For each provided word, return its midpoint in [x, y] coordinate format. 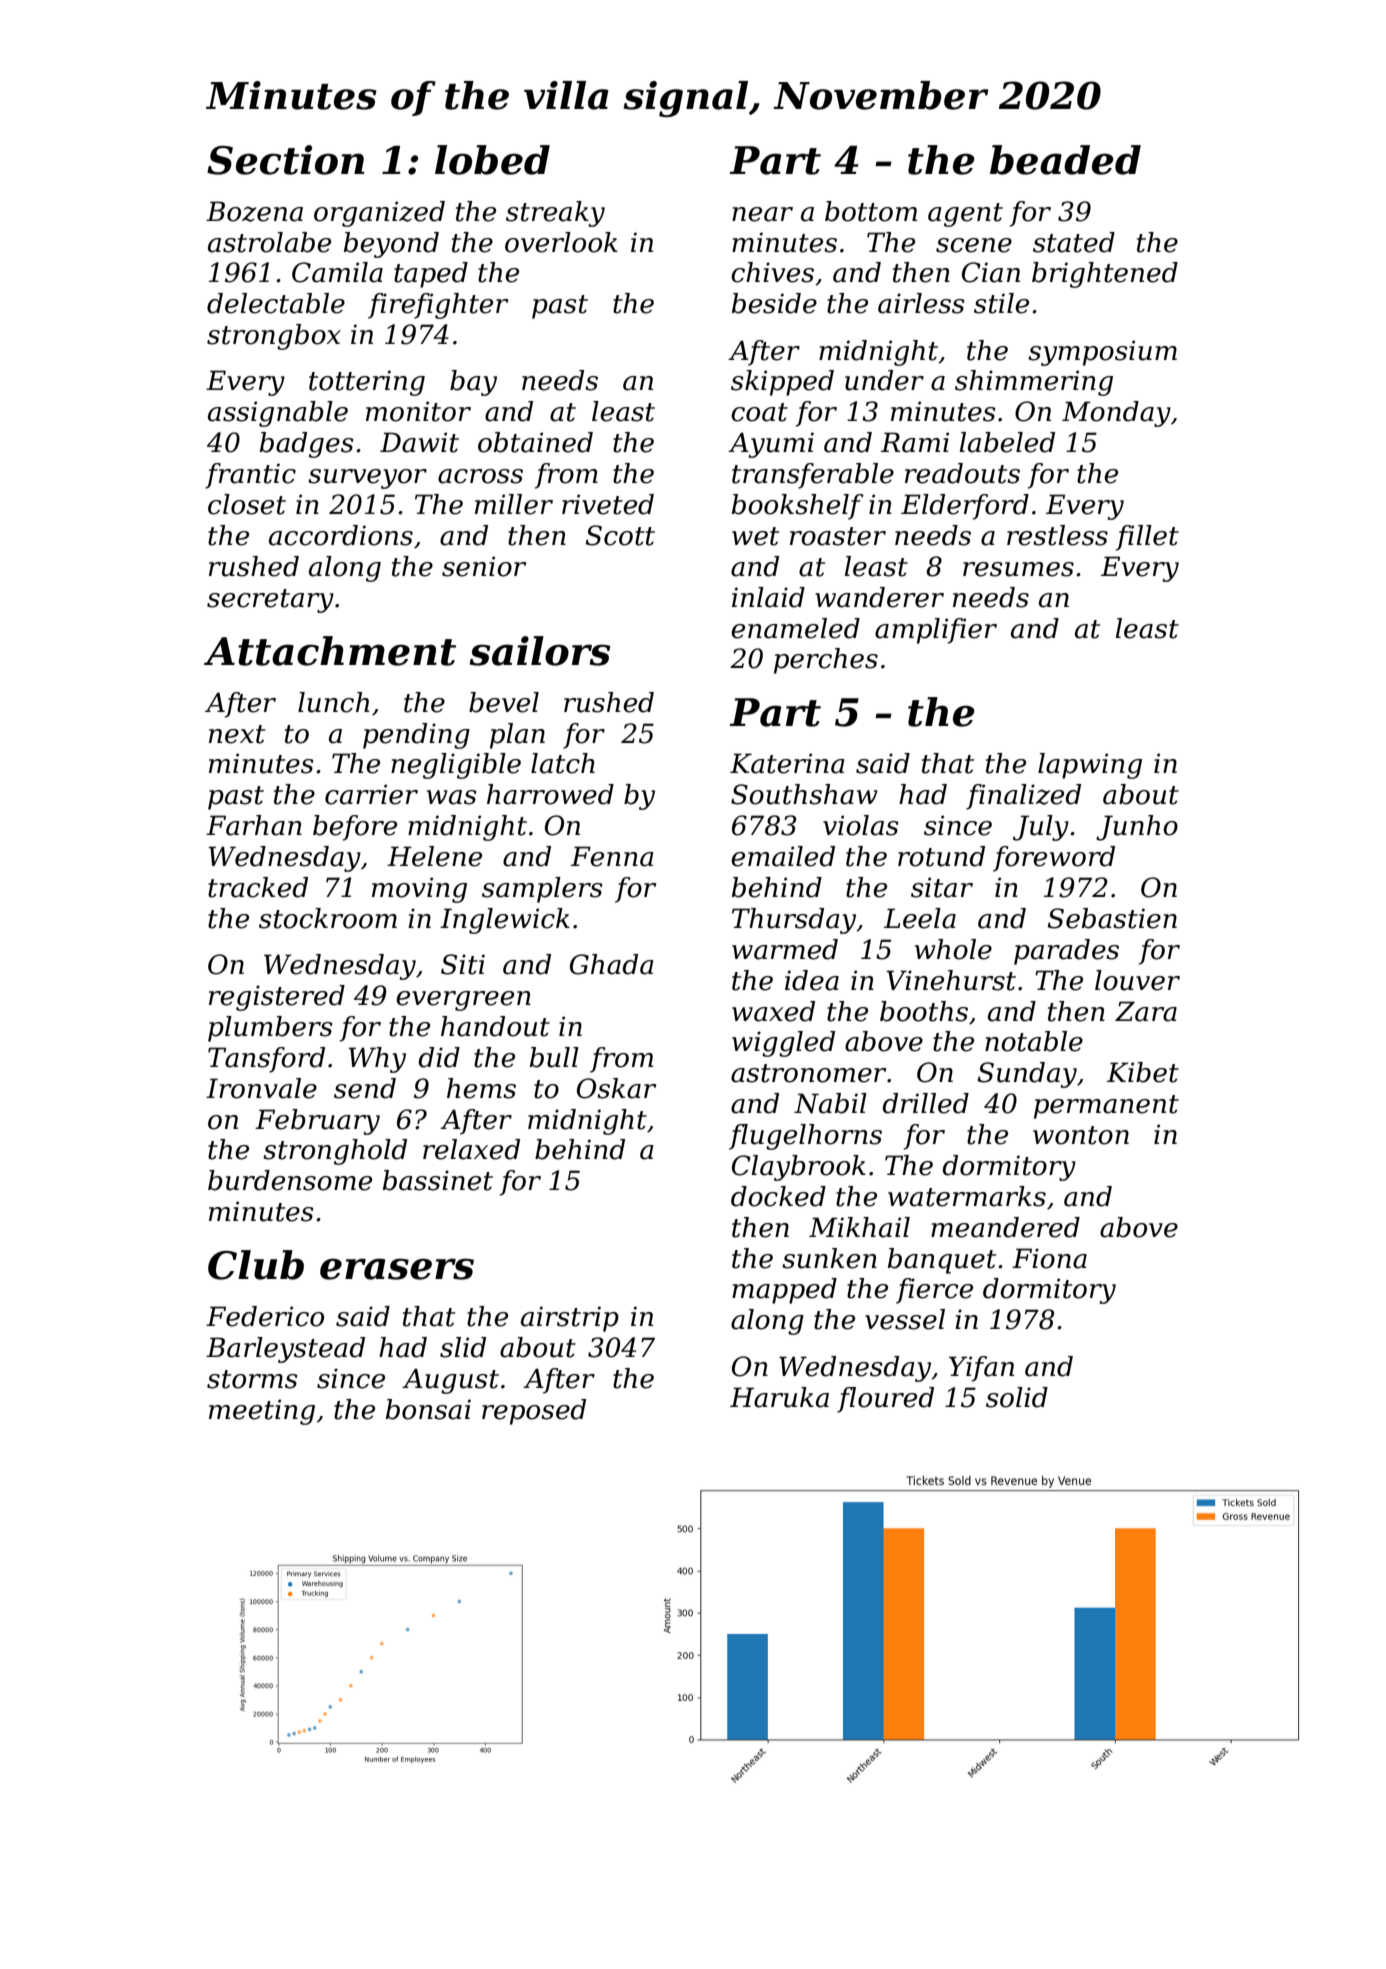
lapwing [1090, 766]
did [439, 1057]
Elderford [965, 507]
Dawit [419, 442]
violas [861, 825]
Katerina [787, 763]
